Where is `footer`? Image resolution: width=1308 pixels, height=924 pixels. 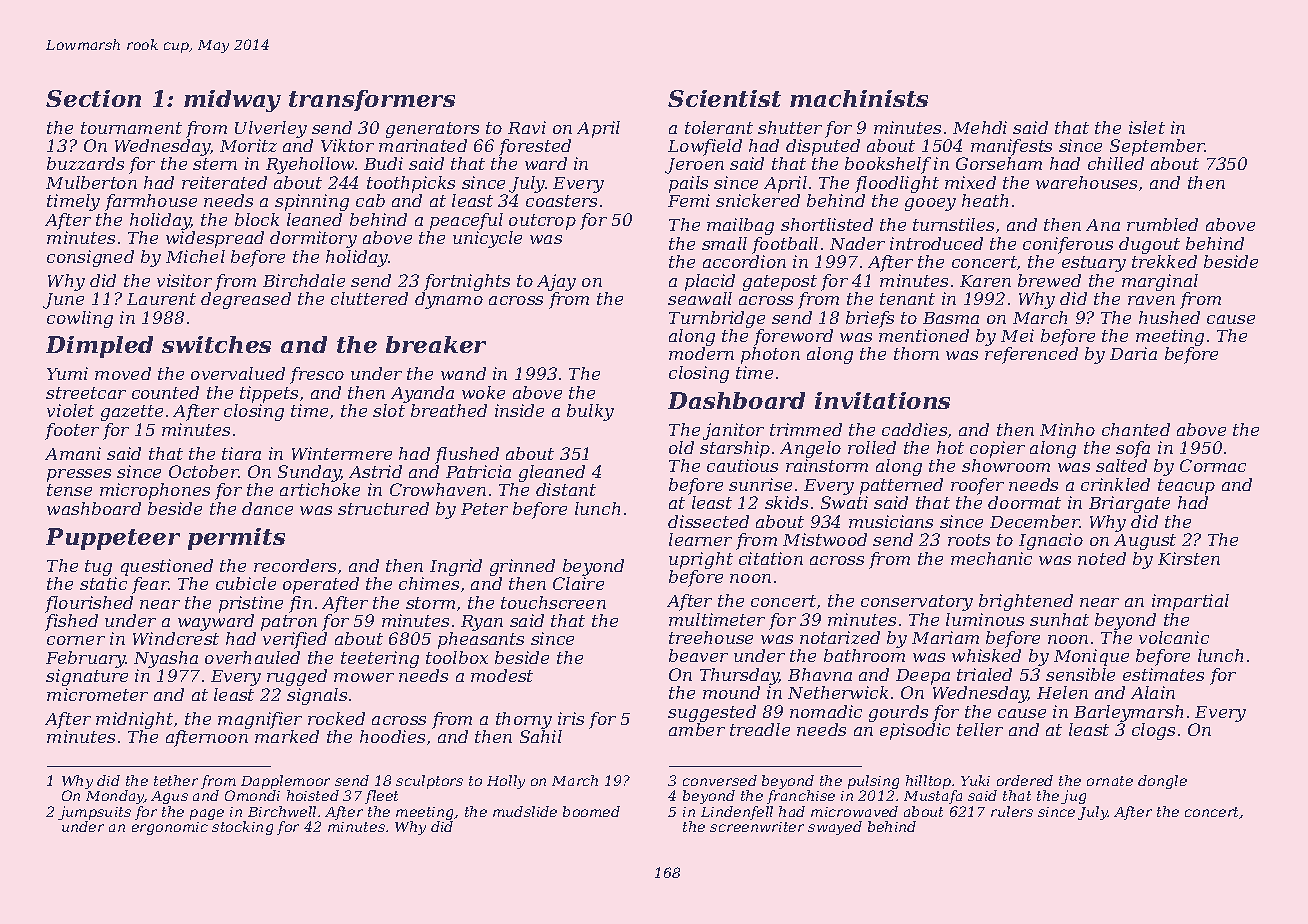 footer is located at coordinates (72, 431).
